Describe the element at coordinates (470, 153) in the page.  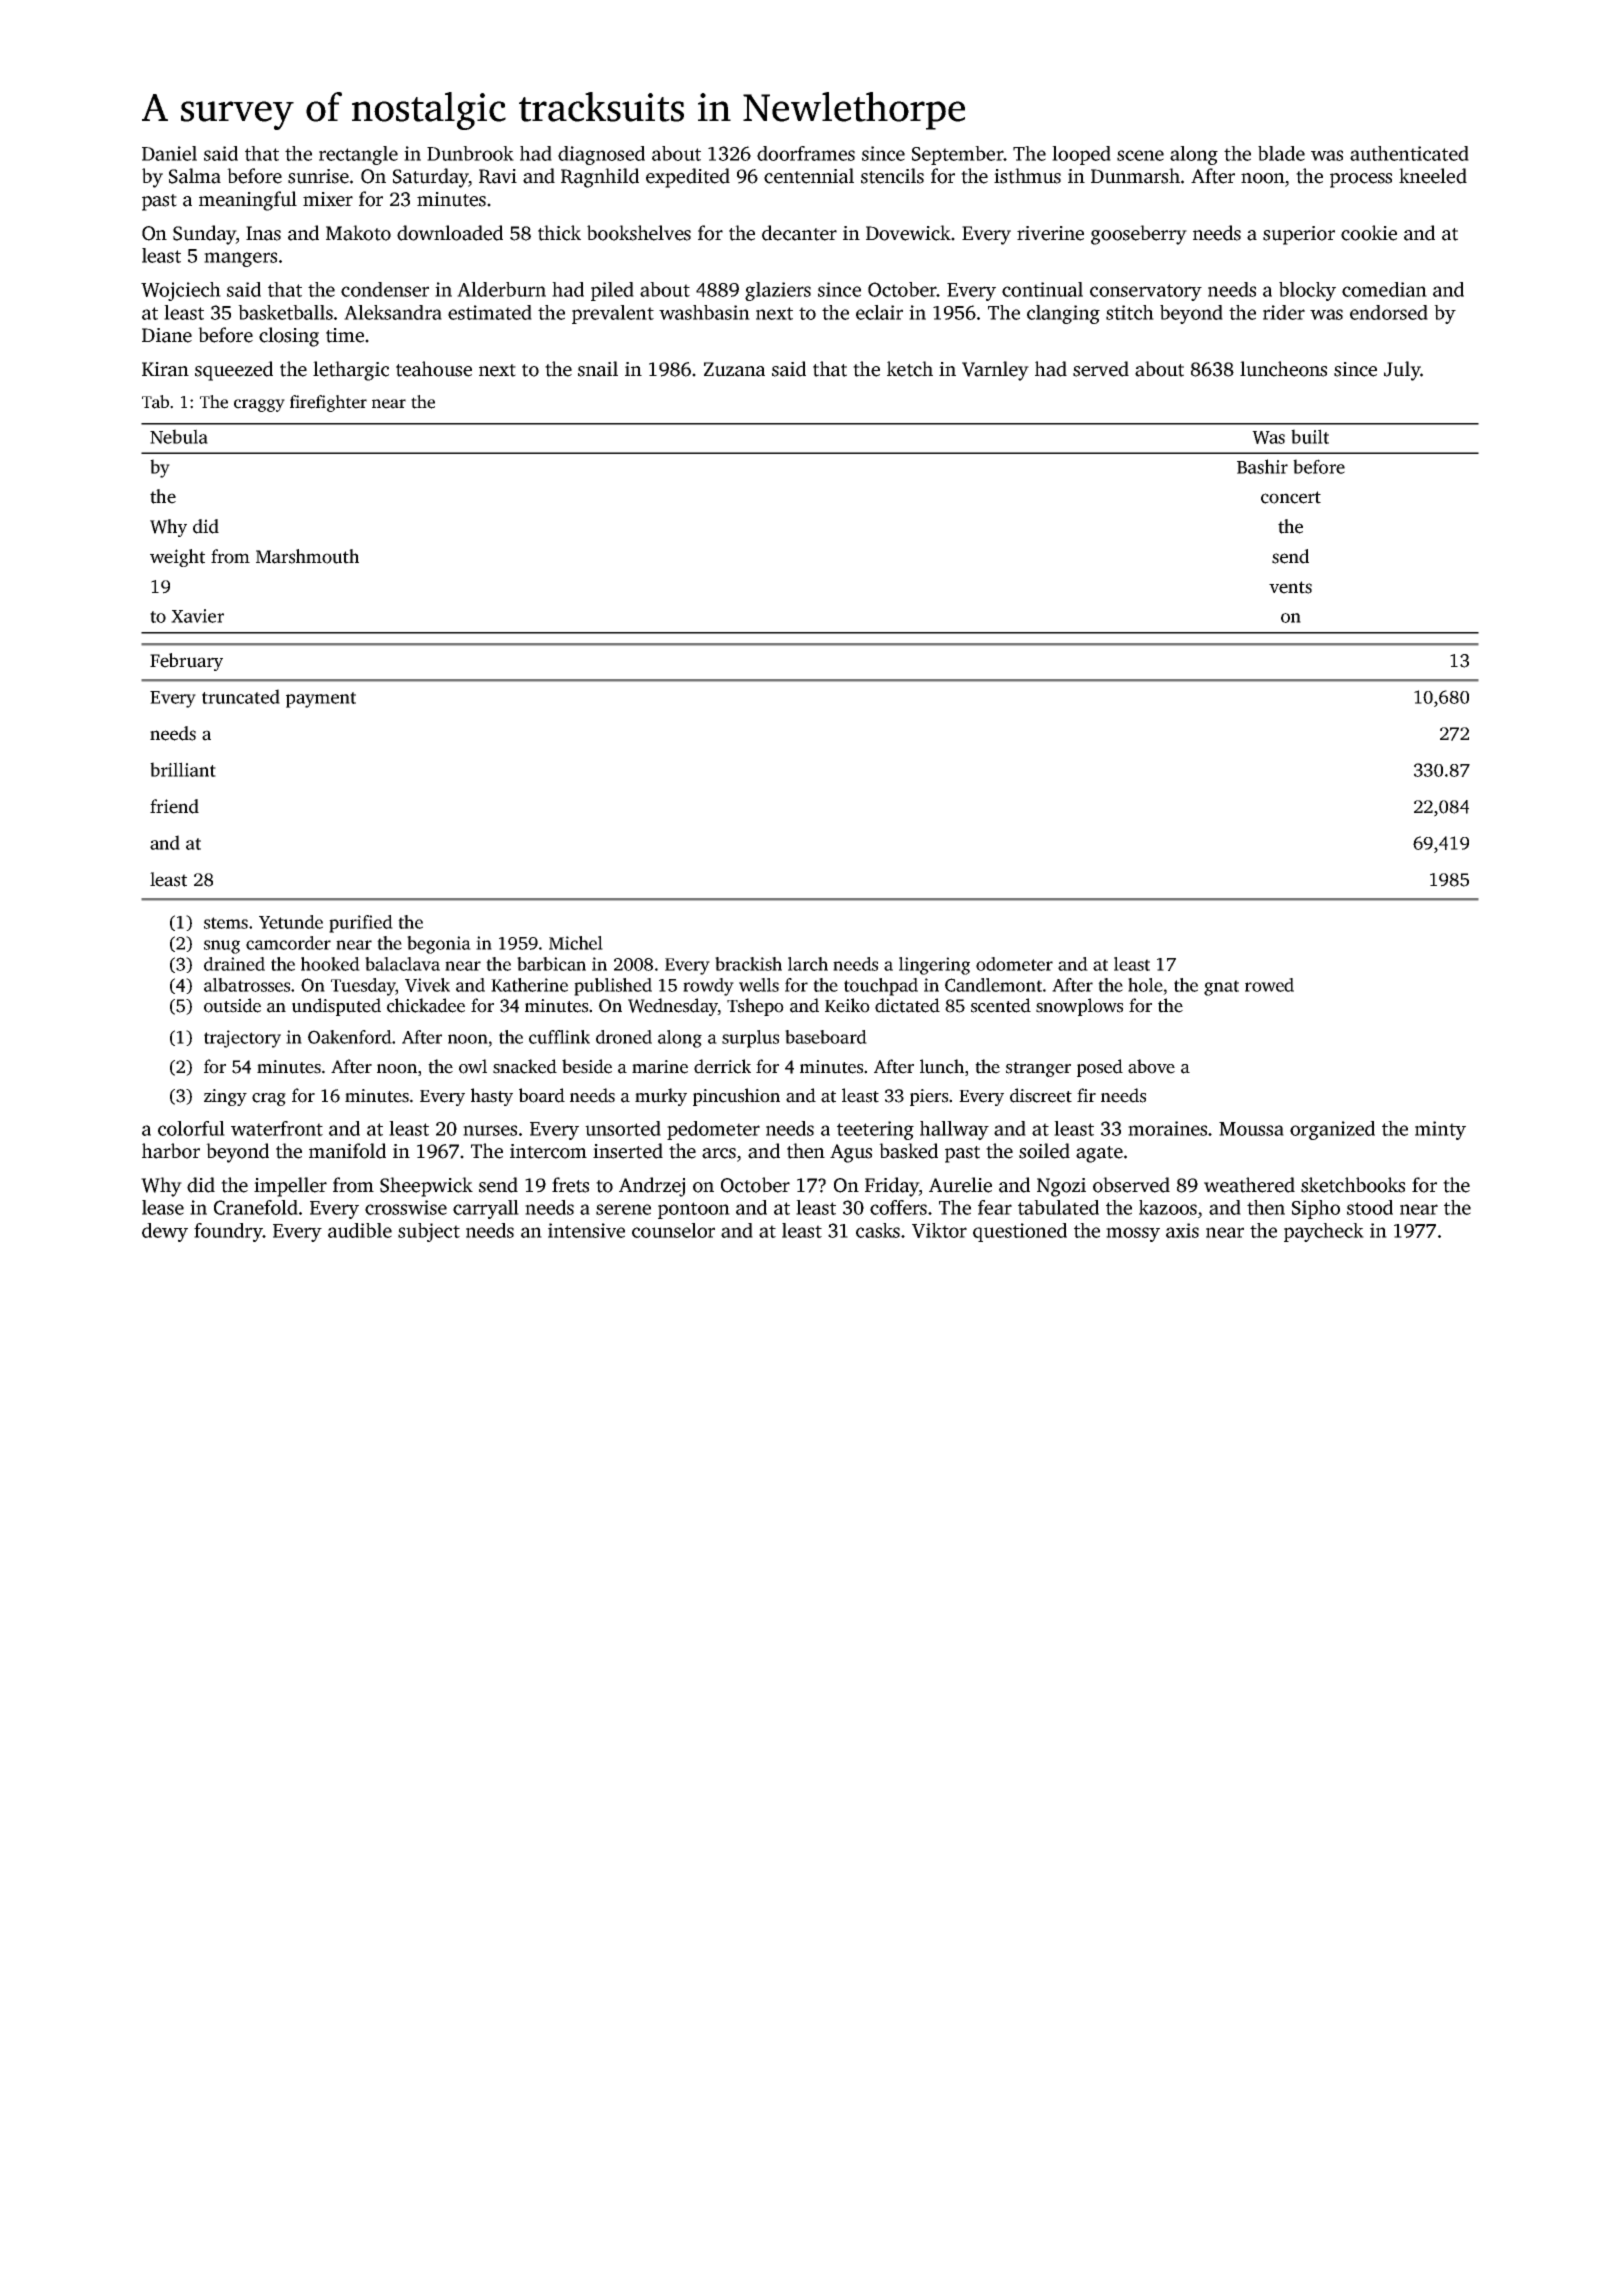
I see `Dunbrook` at that location.
